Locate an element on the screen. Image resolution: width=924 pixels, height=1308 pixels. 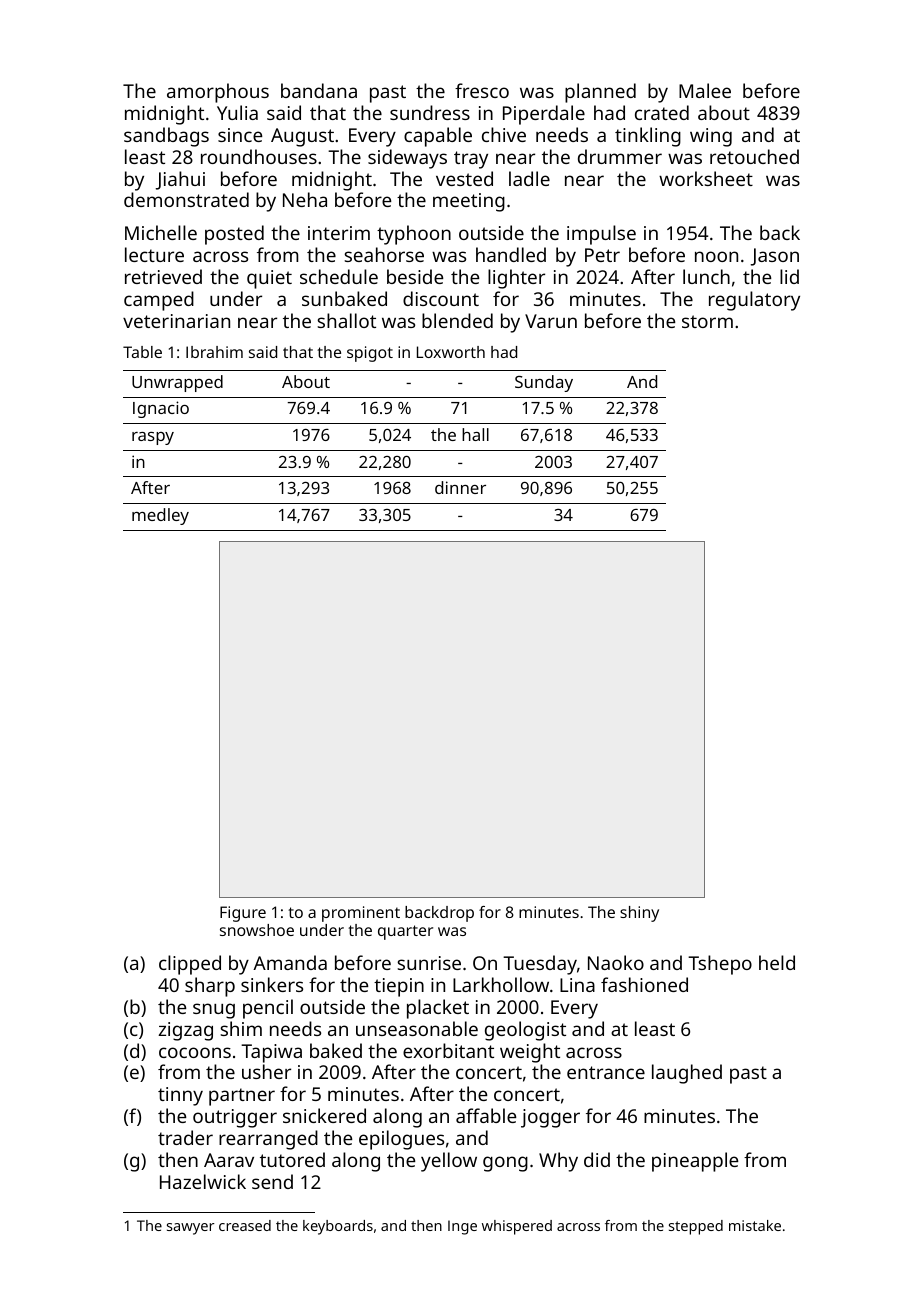
Piperdale is located at coordinates (544, 115).
